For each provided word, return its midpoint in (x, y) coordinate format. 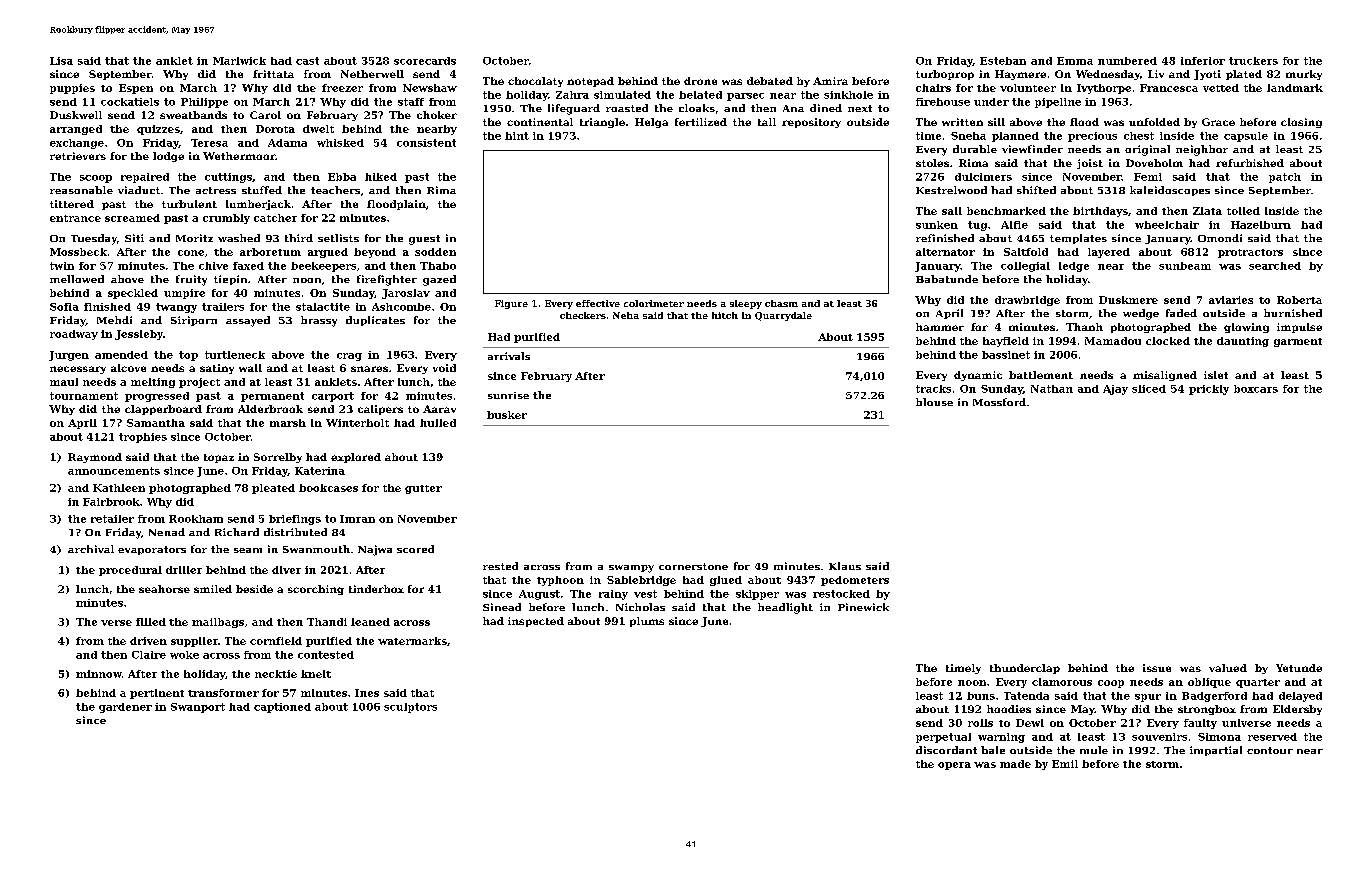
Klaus (845, 566)
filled (151, 622)
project (199, 383)
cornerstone (693, 566)
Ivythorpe (1104, 89)
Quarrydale (783, 316)
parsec (745, 97)
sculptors (410, 708)
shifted (1036, 190)
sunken (937, 225)
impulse (1299, 328)
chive (213, 266)
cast (307, 61)
